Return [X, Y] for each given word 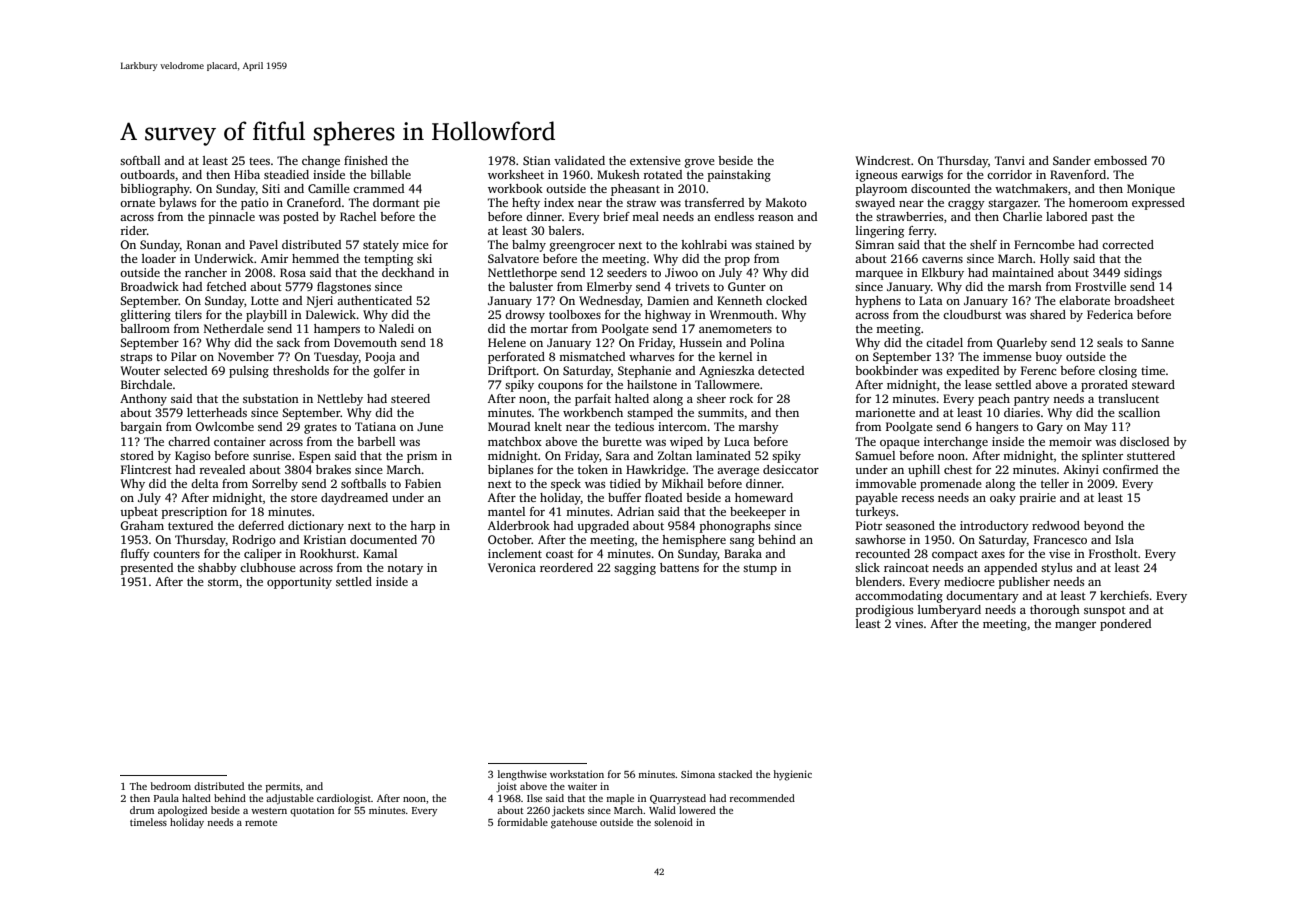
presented [147, 569]
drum [142, 810]
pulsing [249, 372]
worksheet [516, 174]
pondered [1125, 625]
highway [668, 316]
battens [679, 567]
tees [259, 161]
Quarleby [1022, 344]
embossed [1120, 160]
